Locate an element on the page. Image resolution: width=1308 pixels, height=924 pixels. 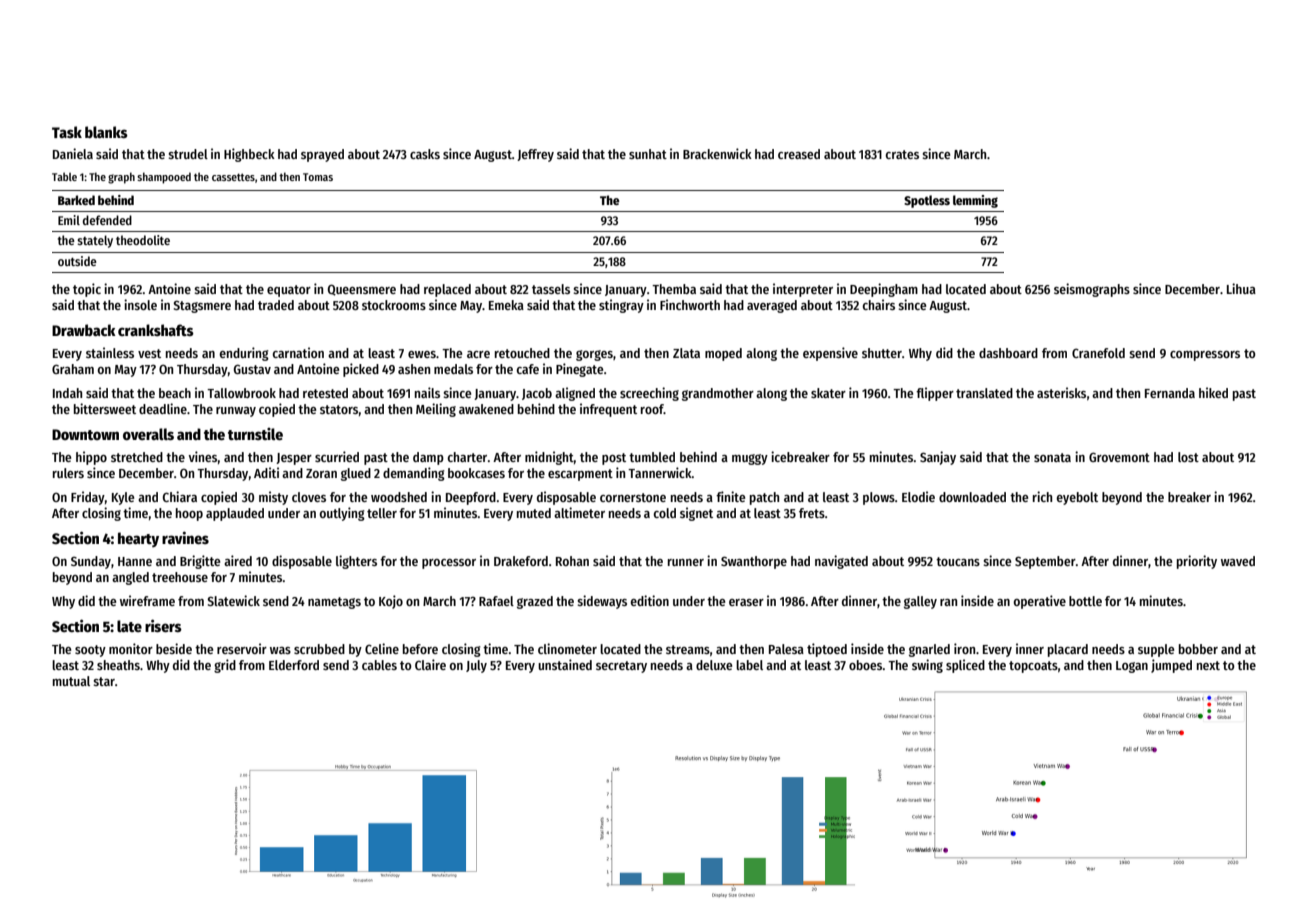
bottle is located at coordinates (1085, 601).
